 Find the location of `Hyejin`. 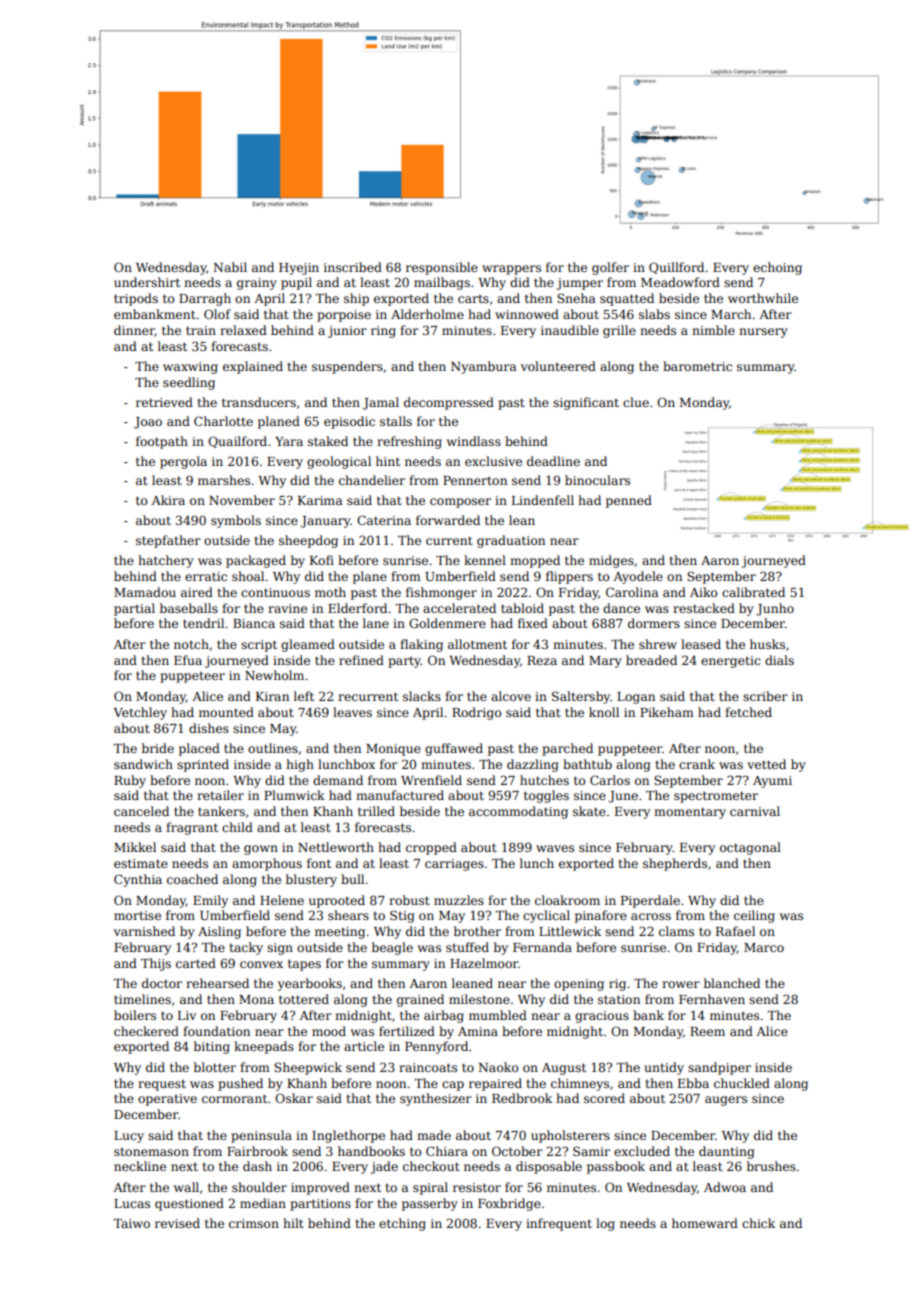

Hyejin is located at coordinates (299, 269).
